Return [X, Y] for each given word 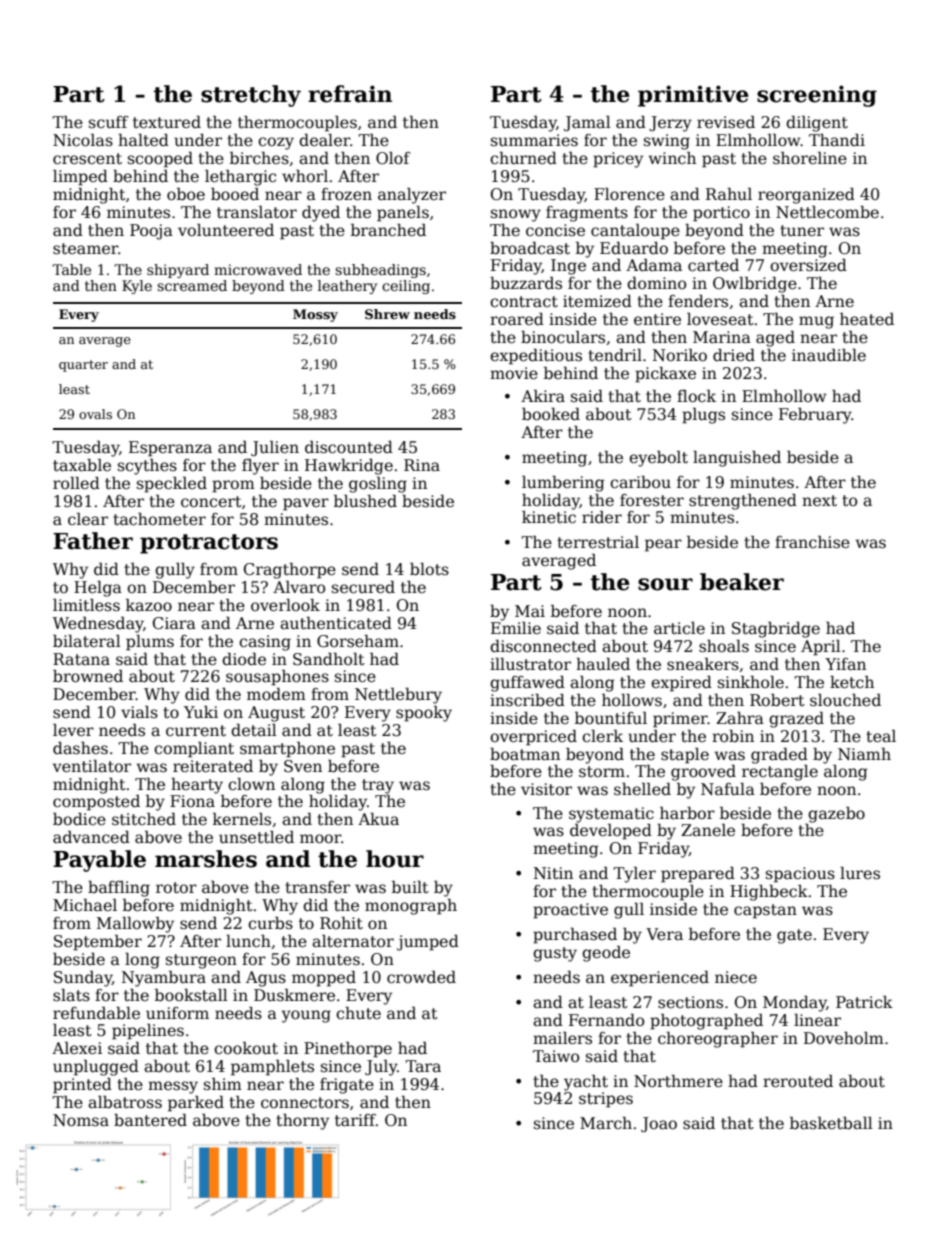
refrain [350, 94]
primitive [693, 96]
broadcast [530, 248]
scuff [108, 122]
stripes [606, 1100]
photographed [706, 1021]
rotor [176, 888]
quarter [83, 366]
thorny [302, 1121]
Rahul [729, 194]
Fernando [606, 1020]
